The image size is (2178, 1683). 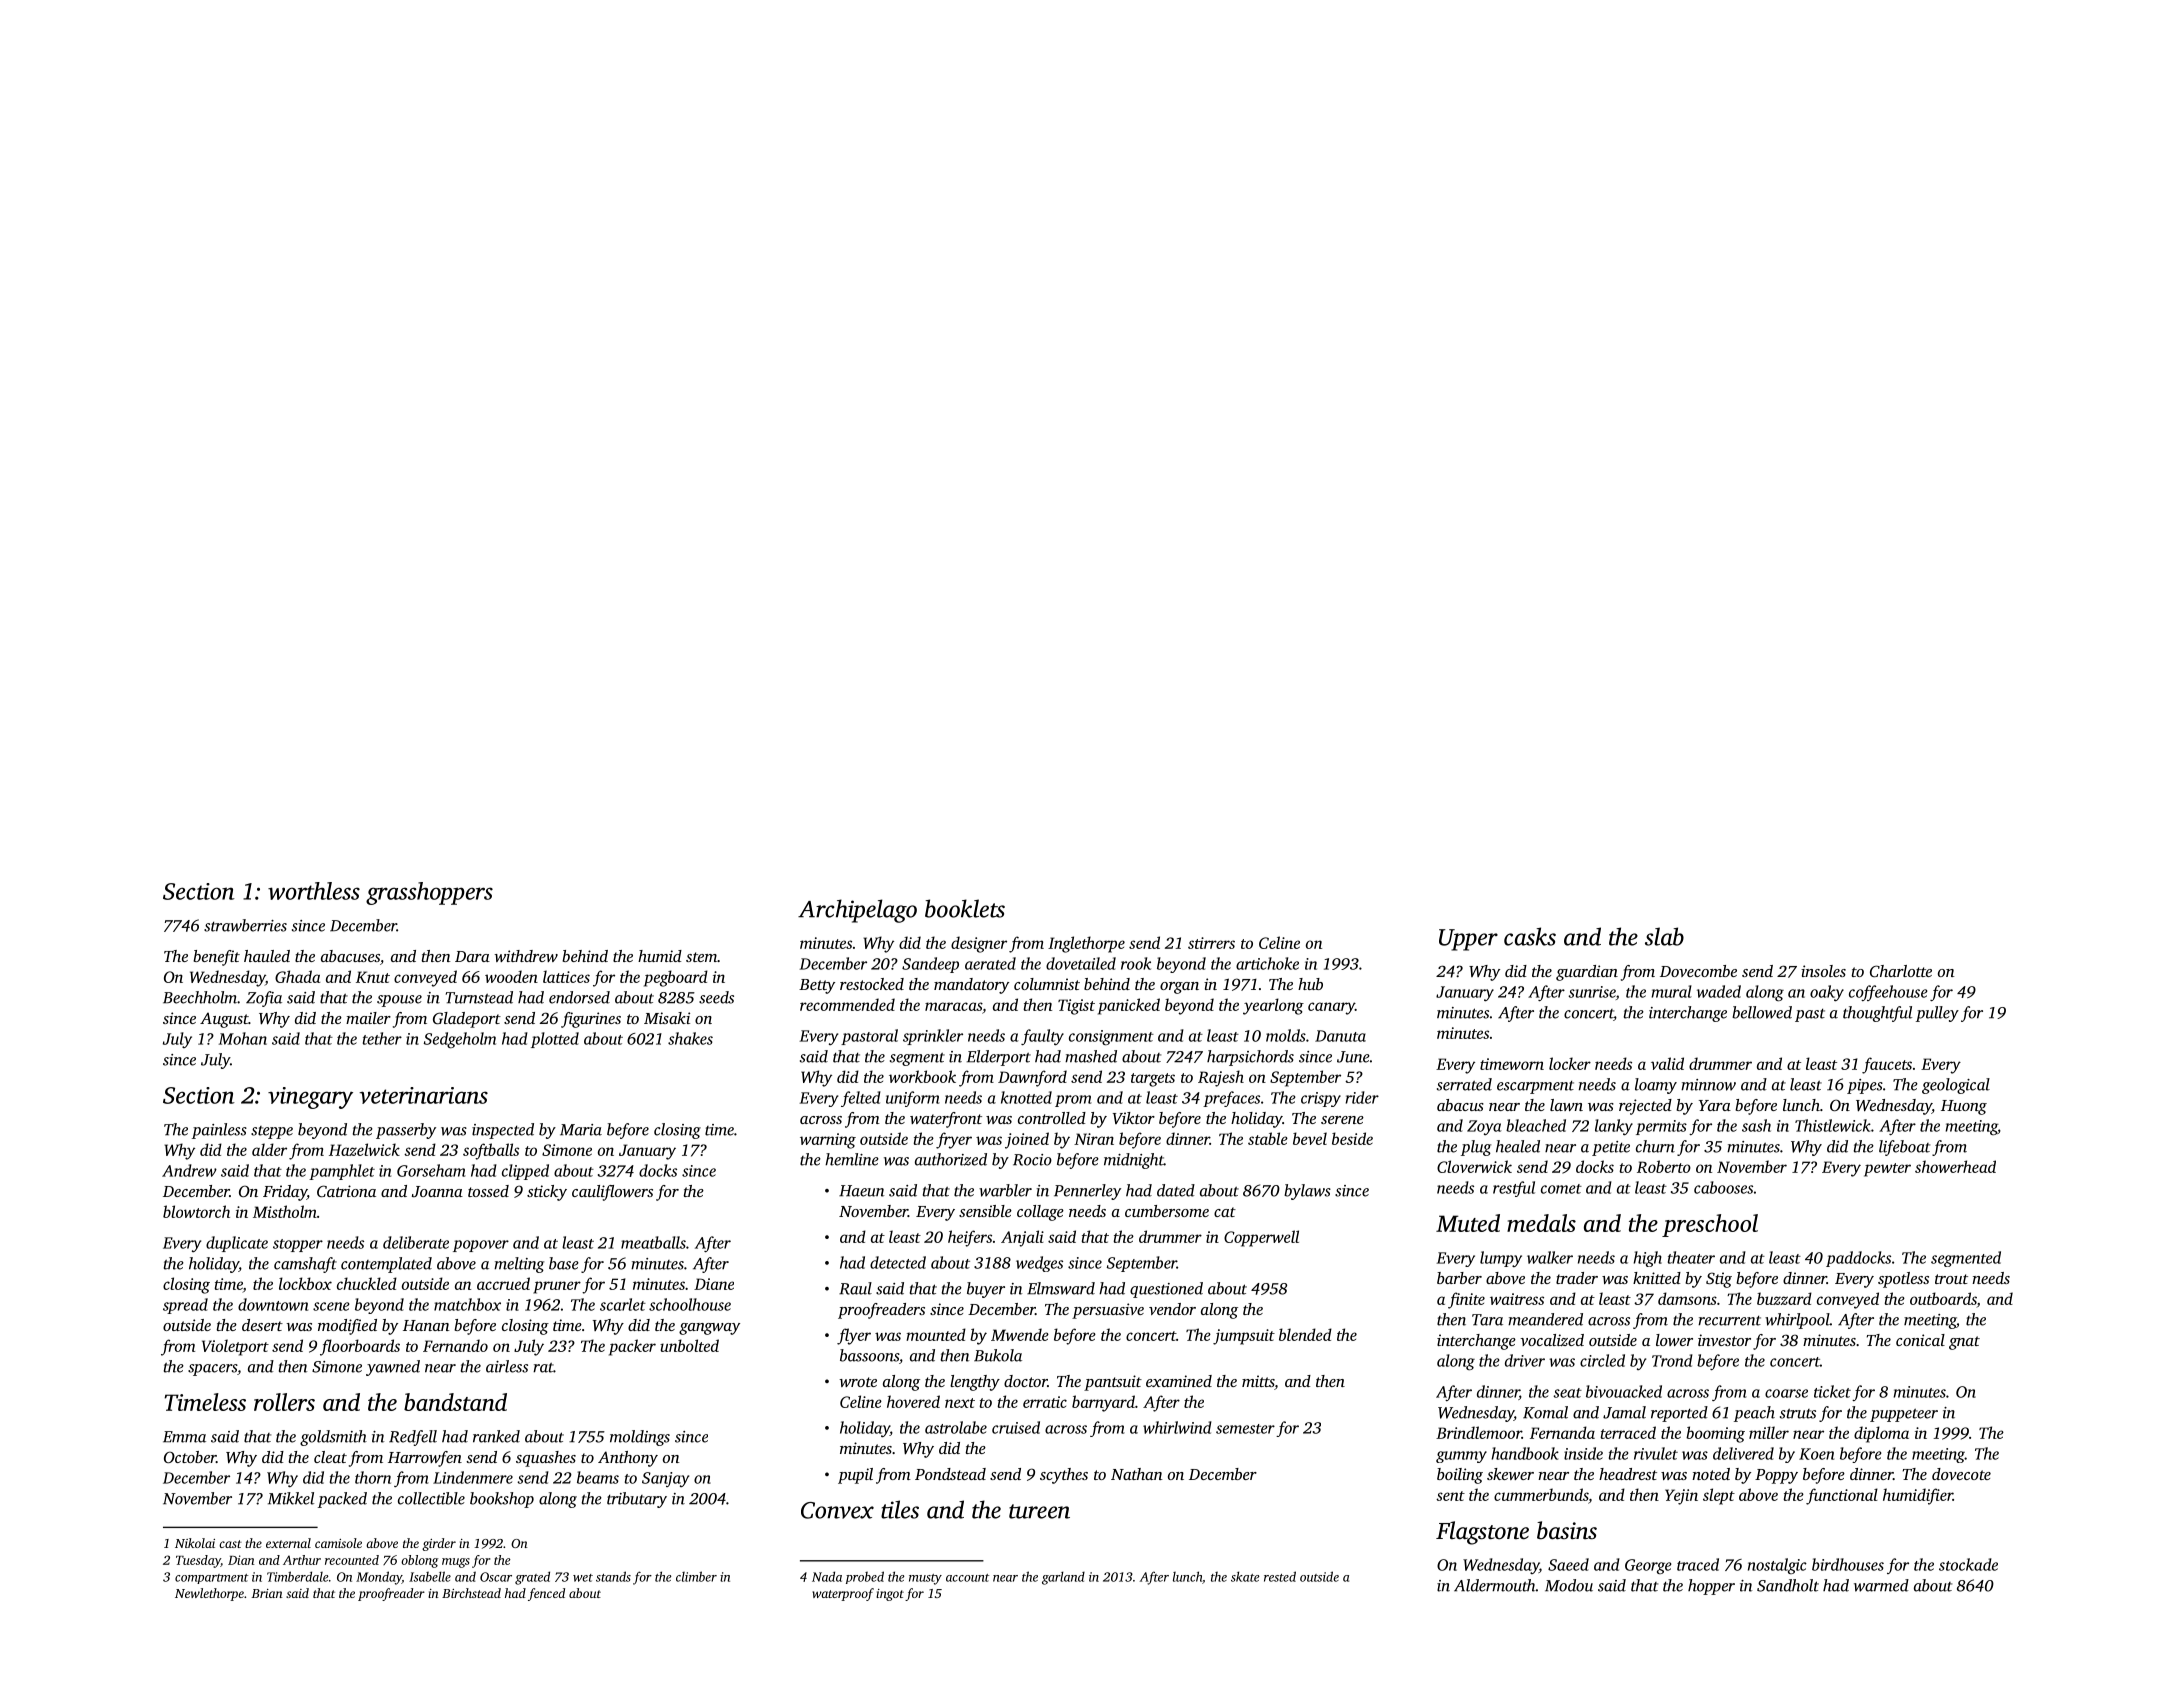 I want to click on barnyard, so click(x=1103, y=1403).
